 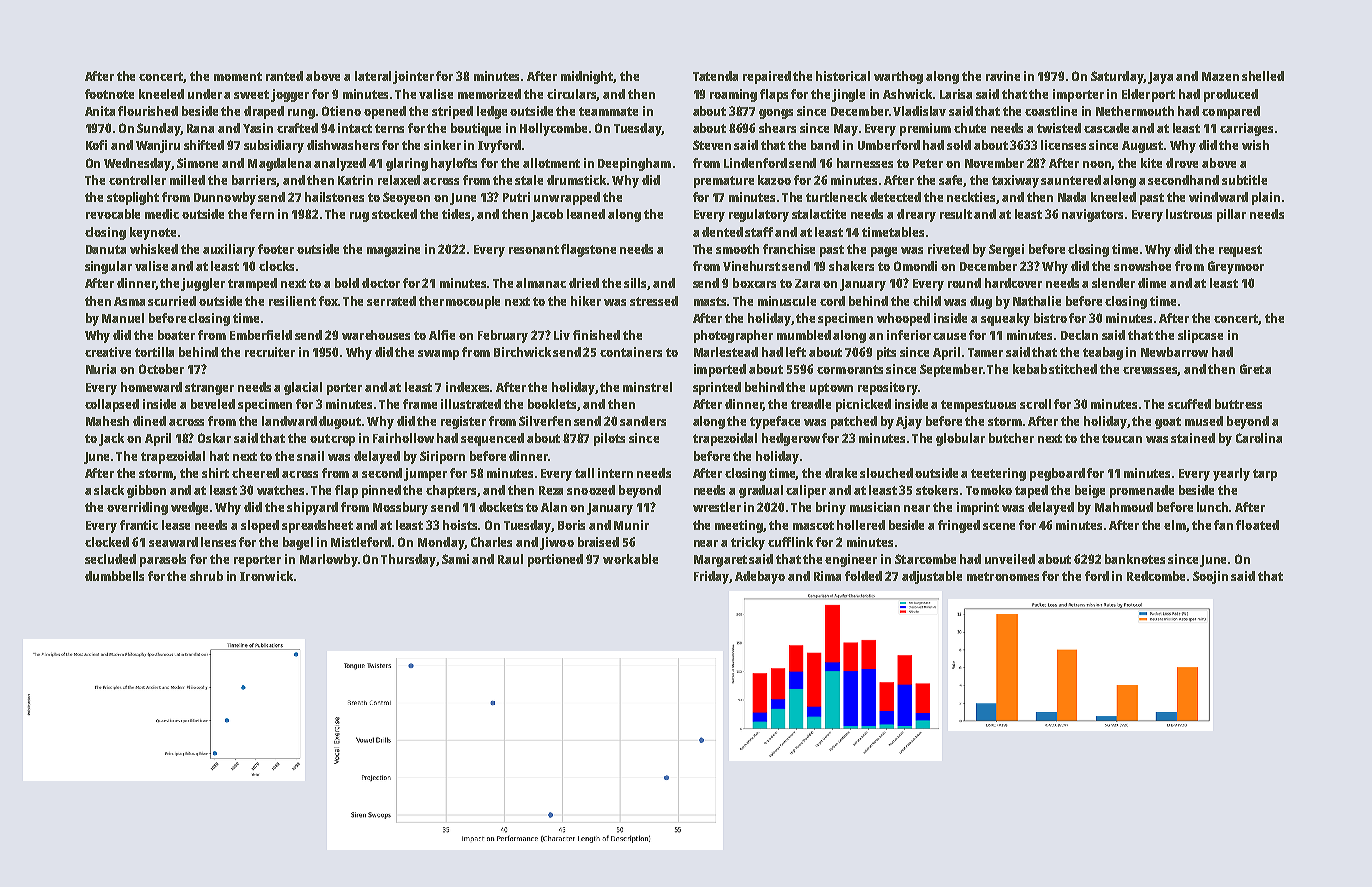 I want to click on Adebayo, so click(x=760, y=577).
